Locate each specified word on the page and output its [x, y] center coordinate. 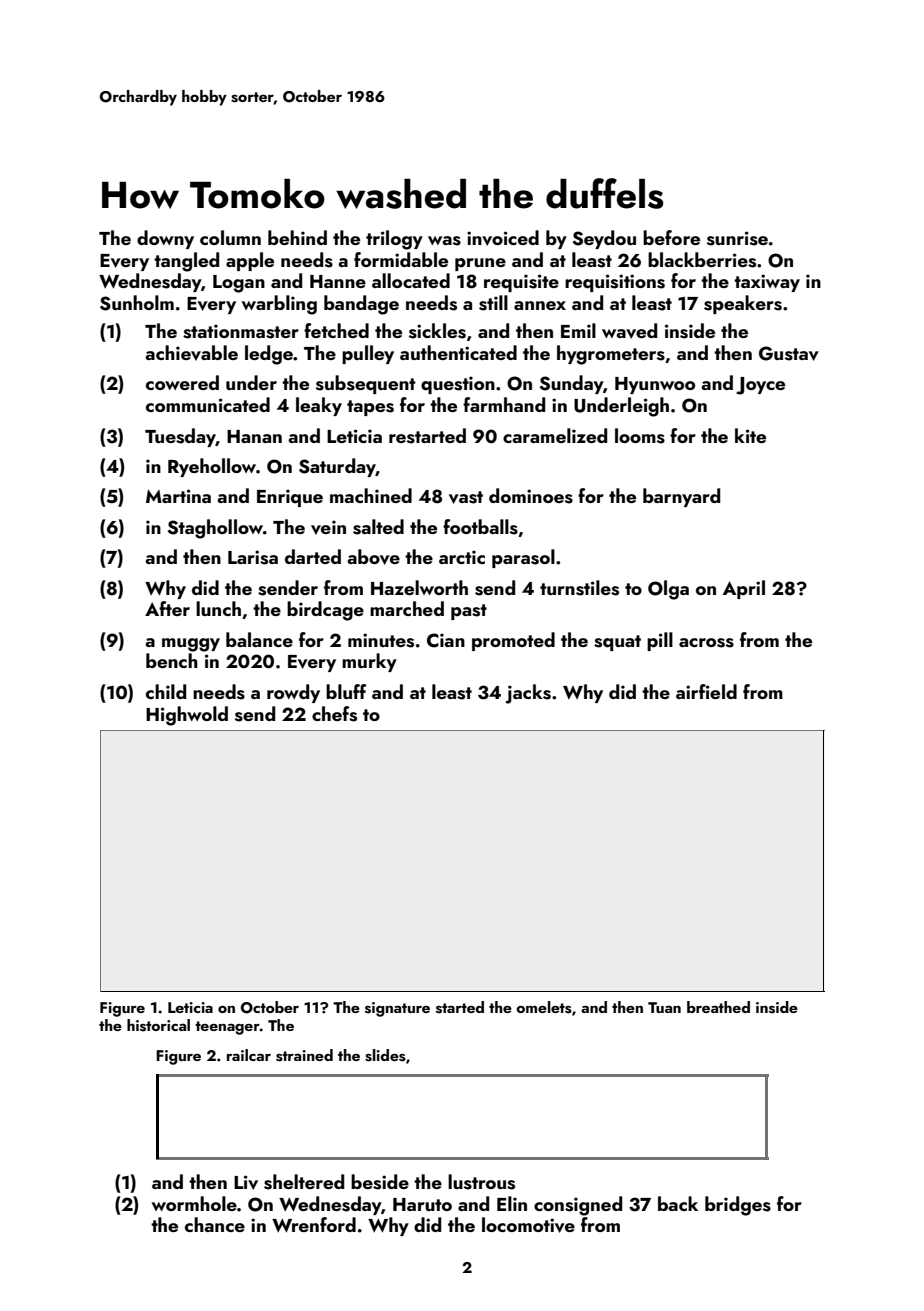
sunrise [737, 238]
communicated [208, 404]
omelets [544, 1007]
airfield [706, 691]
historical [158, 1025]
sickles [437, 331]
